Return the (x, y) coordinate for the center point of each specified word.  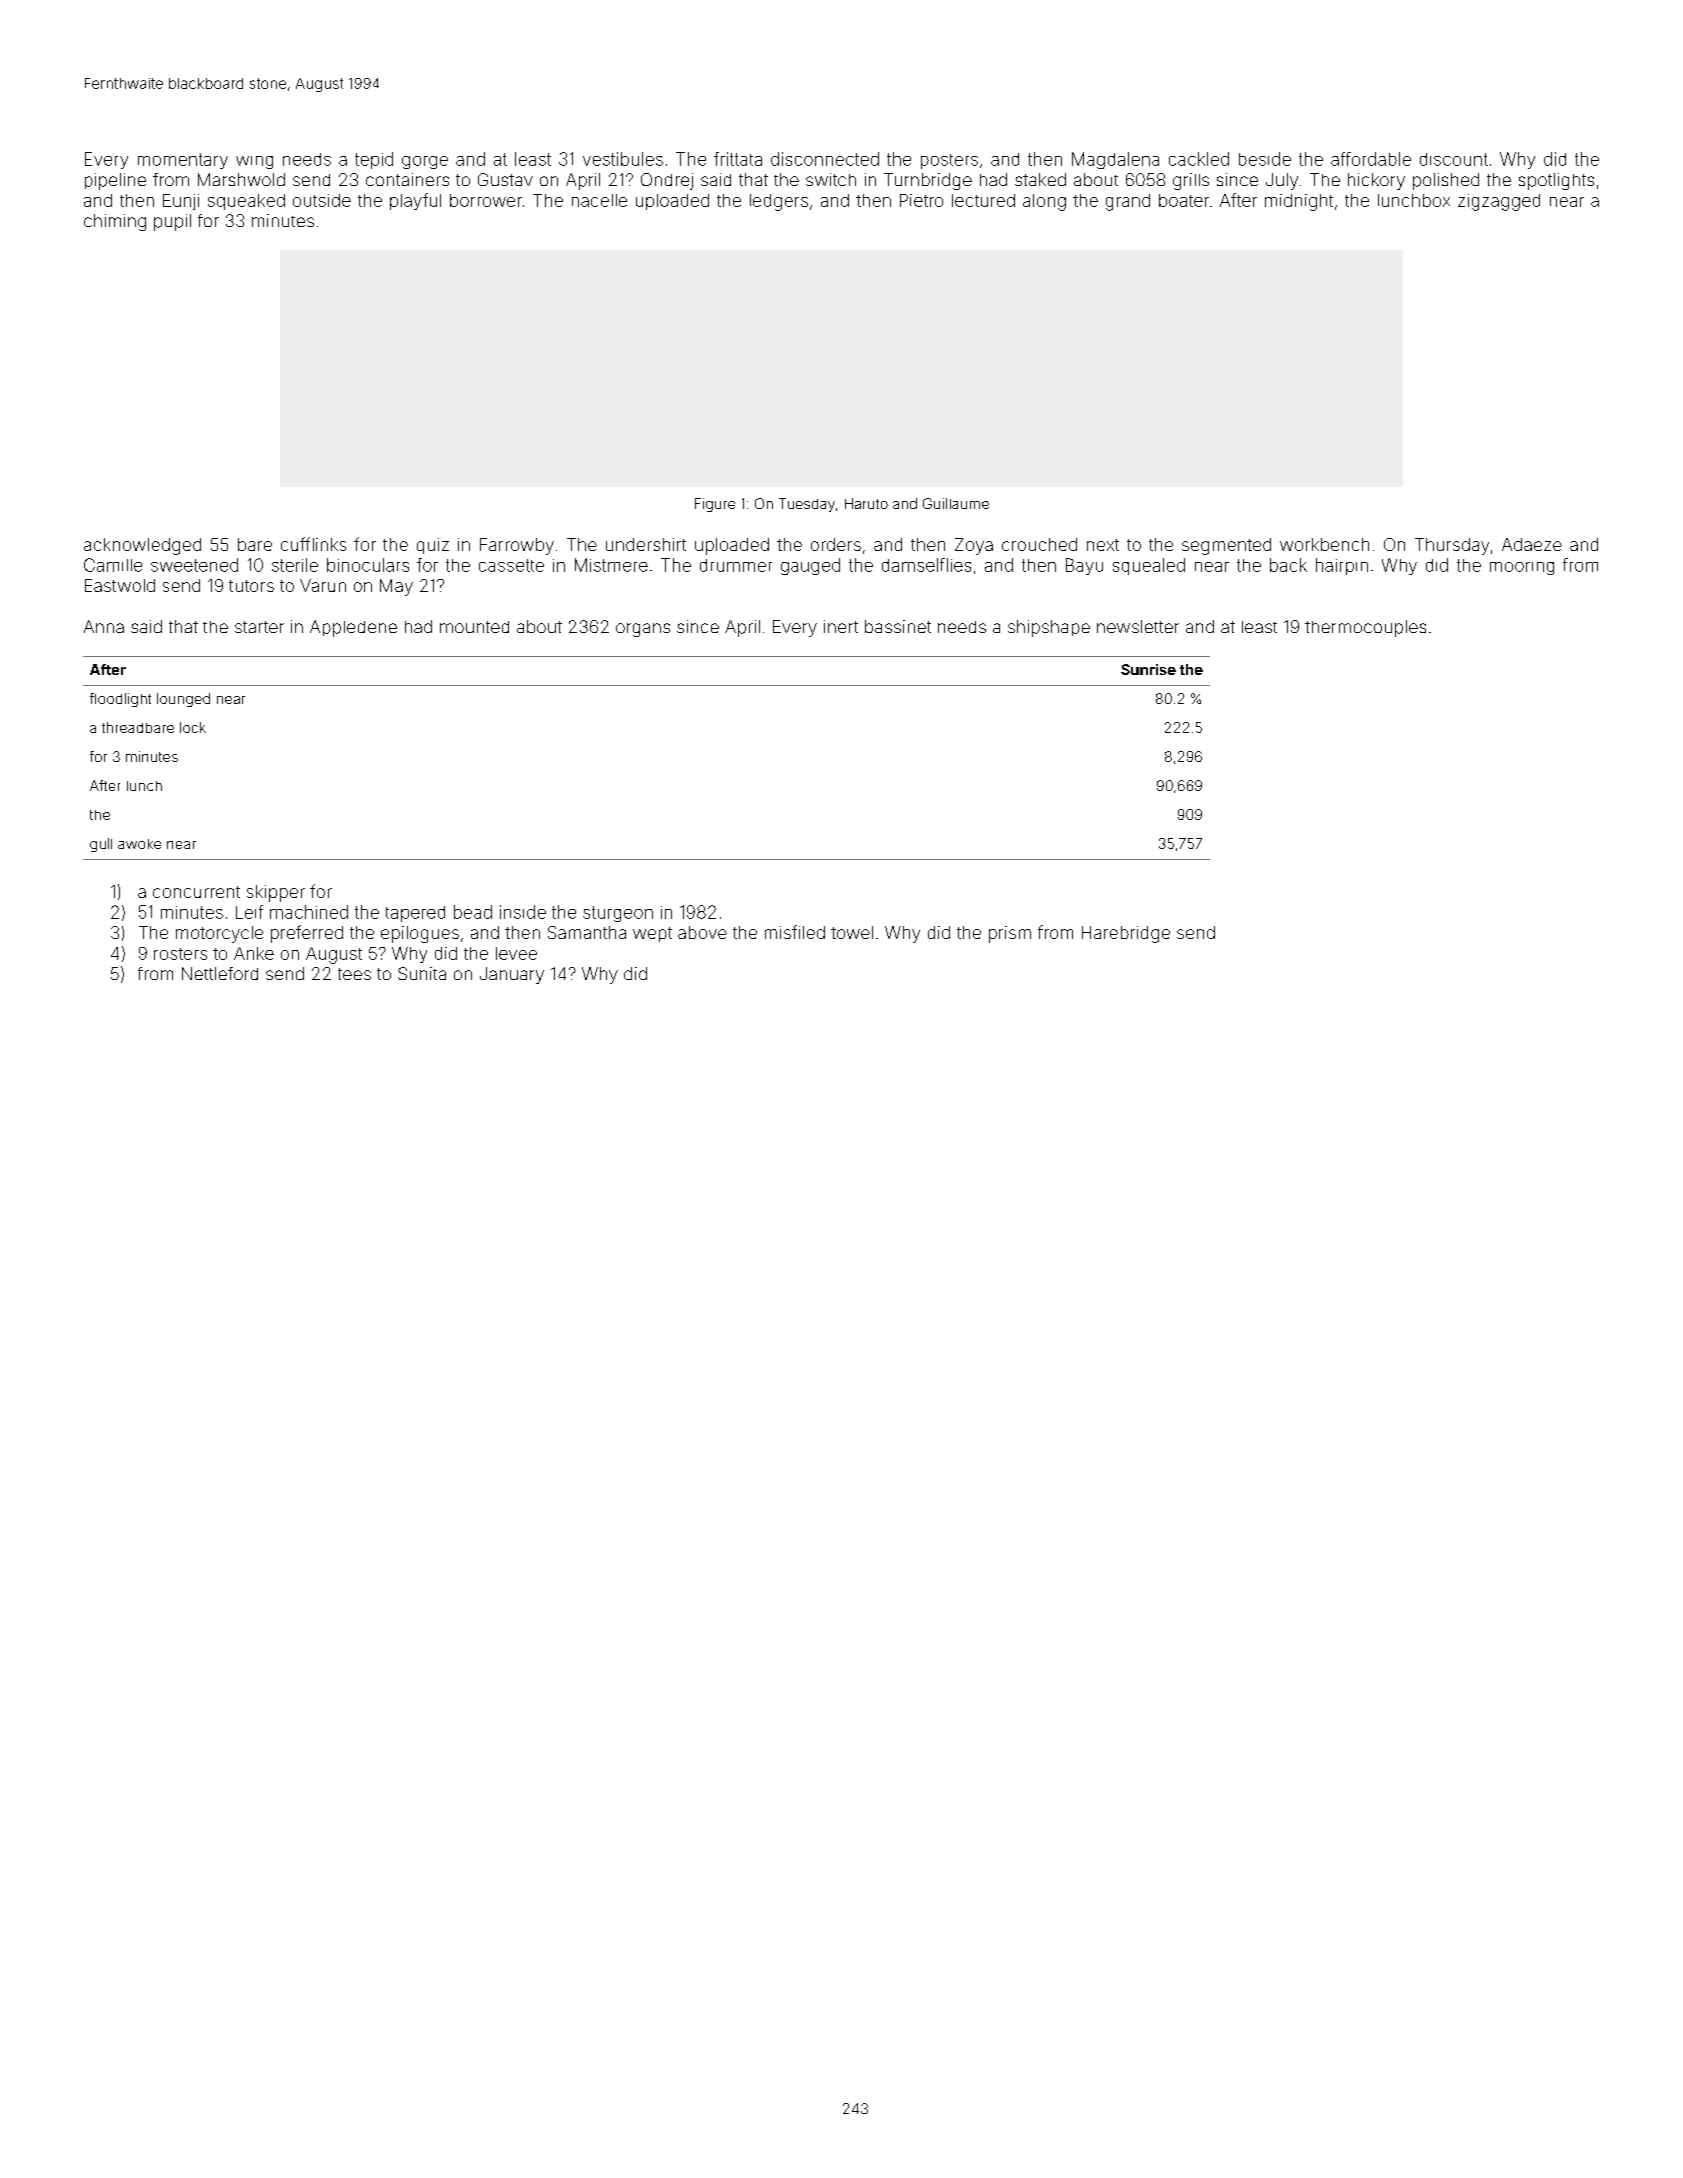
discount (1454, 159)
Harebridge (1126, 934)
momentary (183, 161)
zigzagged (1499, 202)
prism (1010, 934)
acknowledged (142, 546)
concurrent (196, 892)
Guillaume (956, 503)
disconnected (825, 159)
